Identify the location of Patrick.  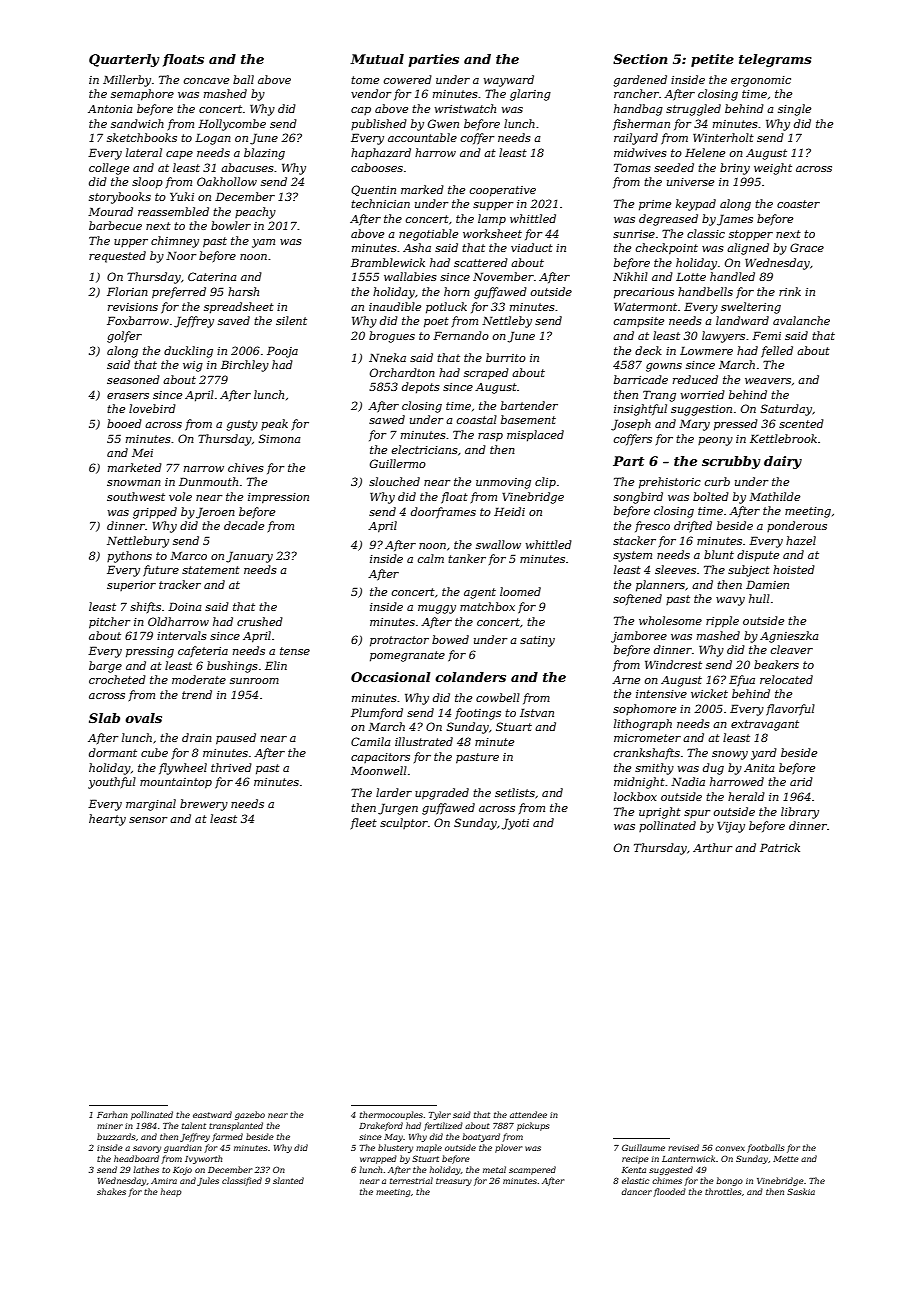
(780, 847).
